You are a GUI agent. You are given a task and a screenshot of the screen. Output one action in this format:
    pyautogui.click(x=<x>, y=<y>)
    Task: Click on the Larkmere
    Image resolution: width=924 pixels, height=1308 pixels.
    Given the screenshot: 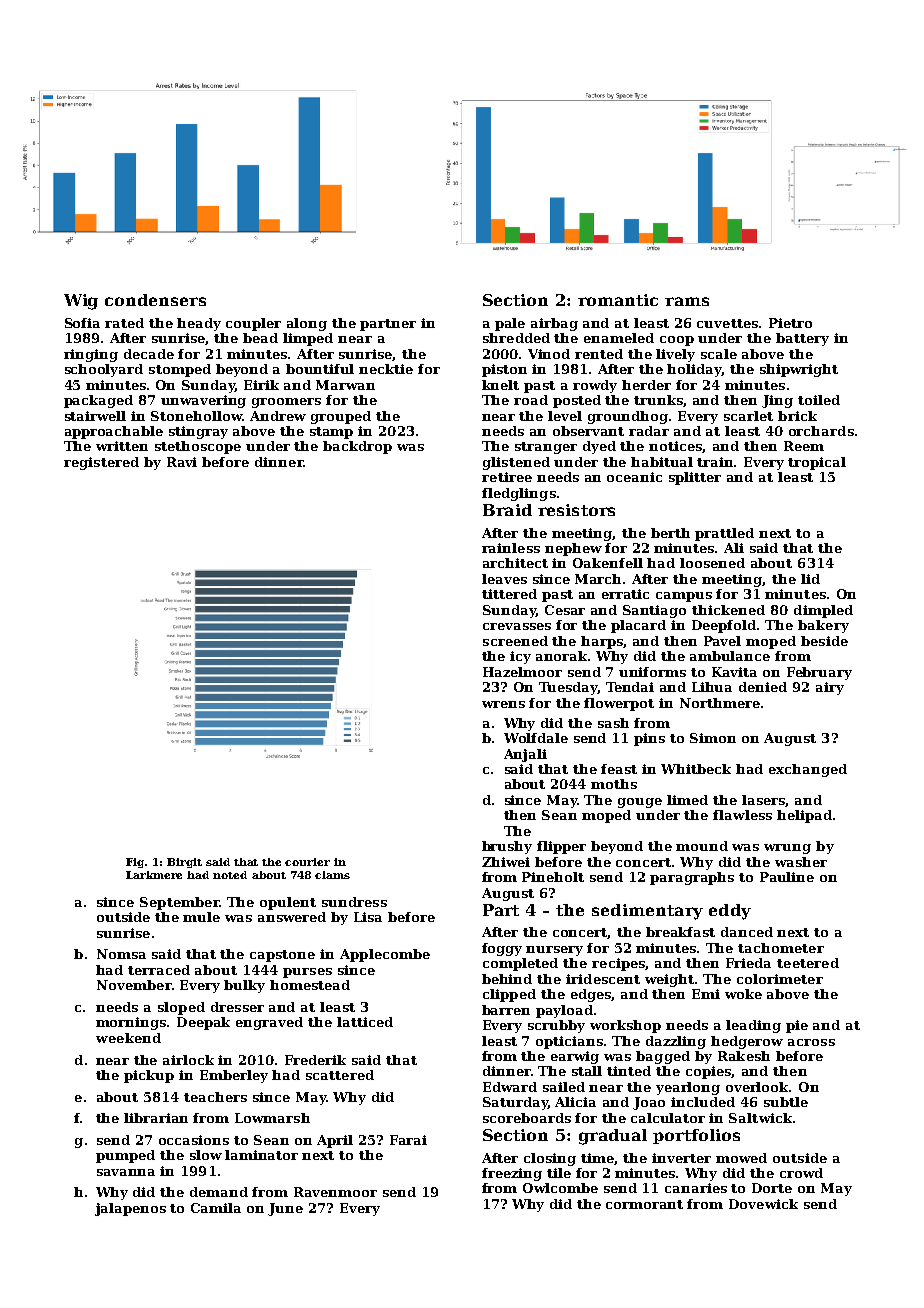 What is the action you would take?
    pyautogui.click(x=154, y=875)
